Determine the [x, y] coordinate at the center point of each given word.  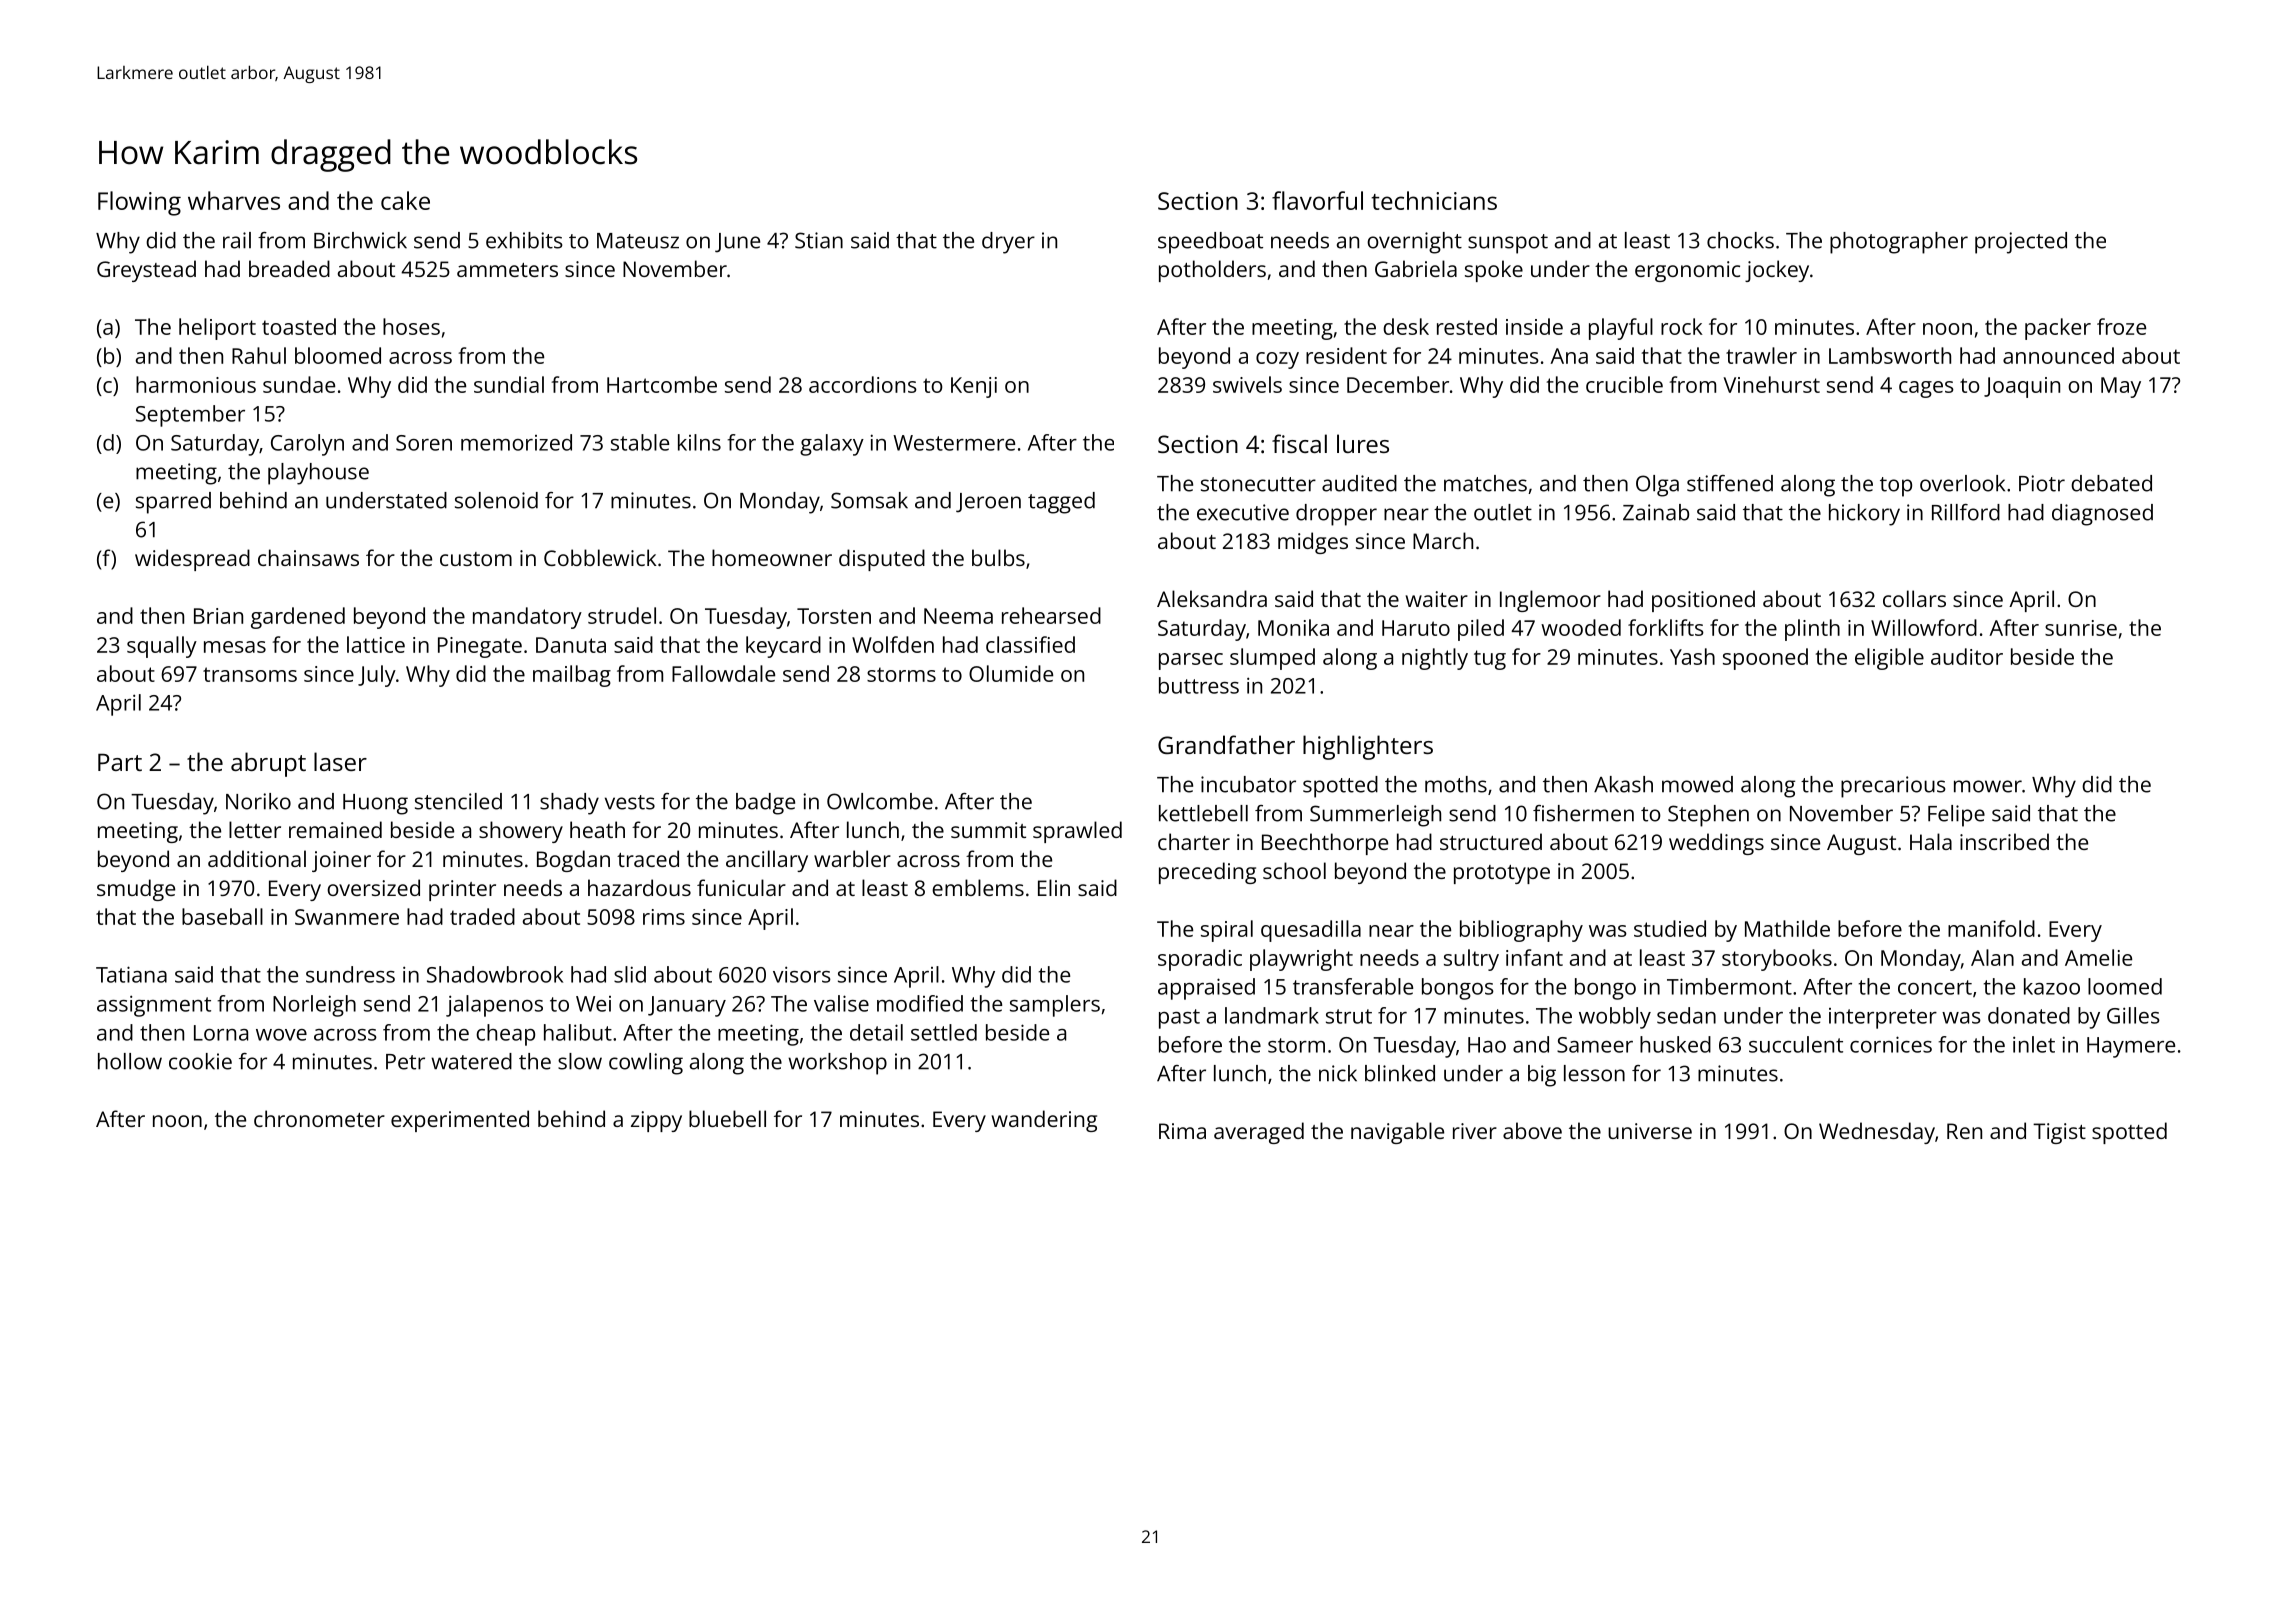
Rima [1182, 1131]
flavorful [1317, 200]
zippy [656, 1121]
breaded [289, 268]
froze [2121, 326]
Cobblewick [600, 557]
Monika [1293, 627]
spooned [1765, 659]
